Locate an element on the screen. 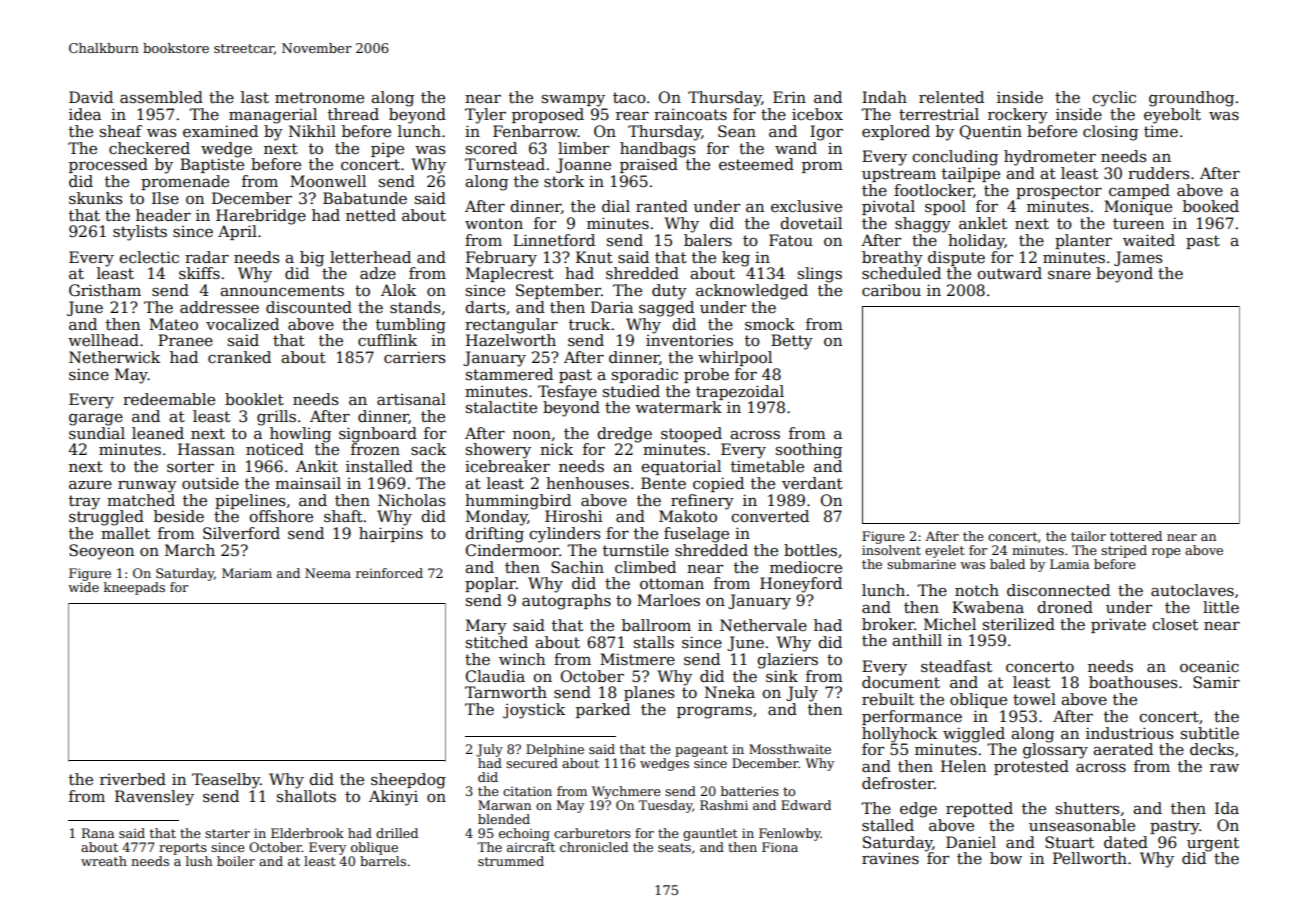 The image size is (1308, 924). showery is located at coordinates (498, 451).
